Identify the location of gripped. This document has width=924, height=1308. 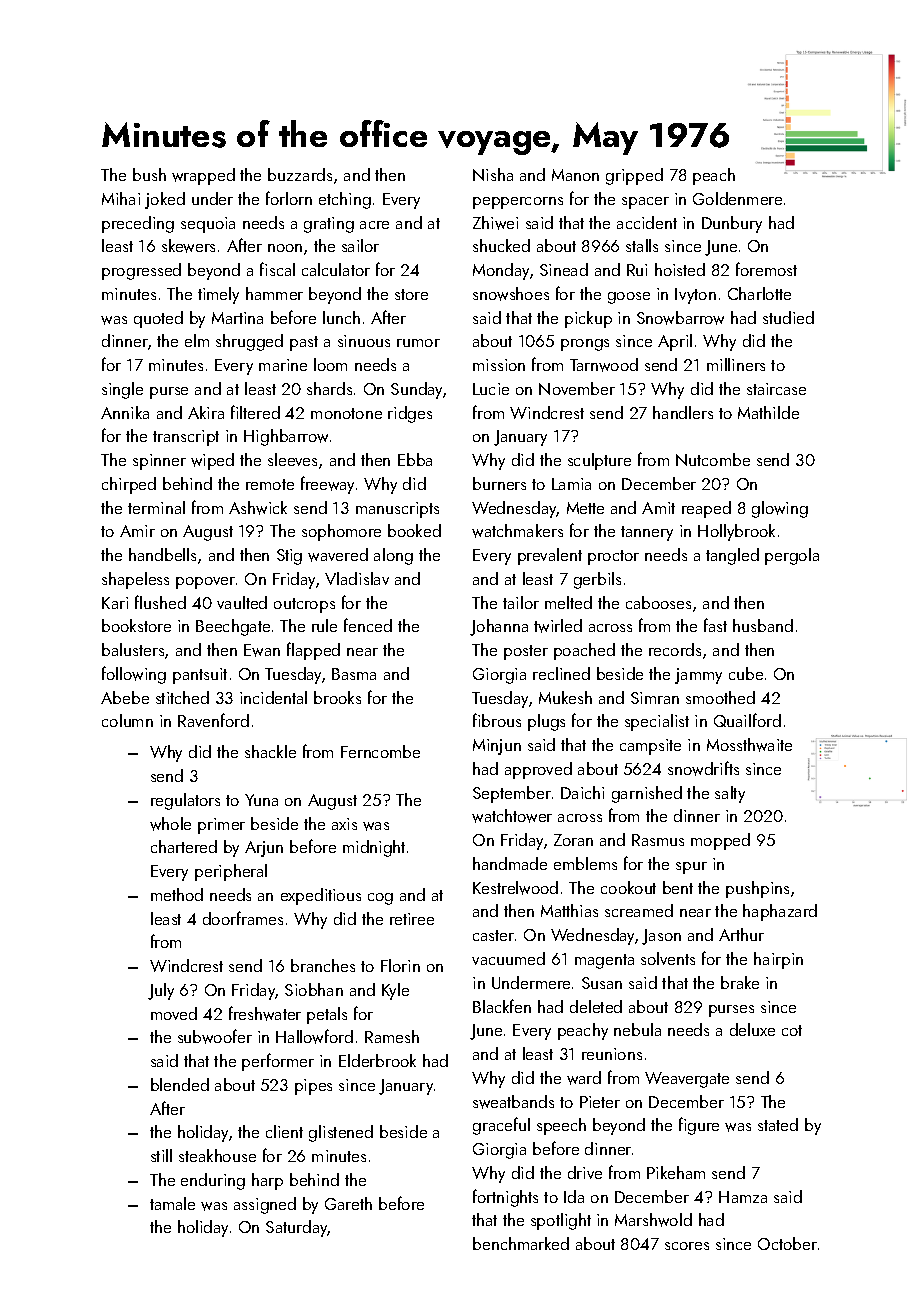
(634, 176).
